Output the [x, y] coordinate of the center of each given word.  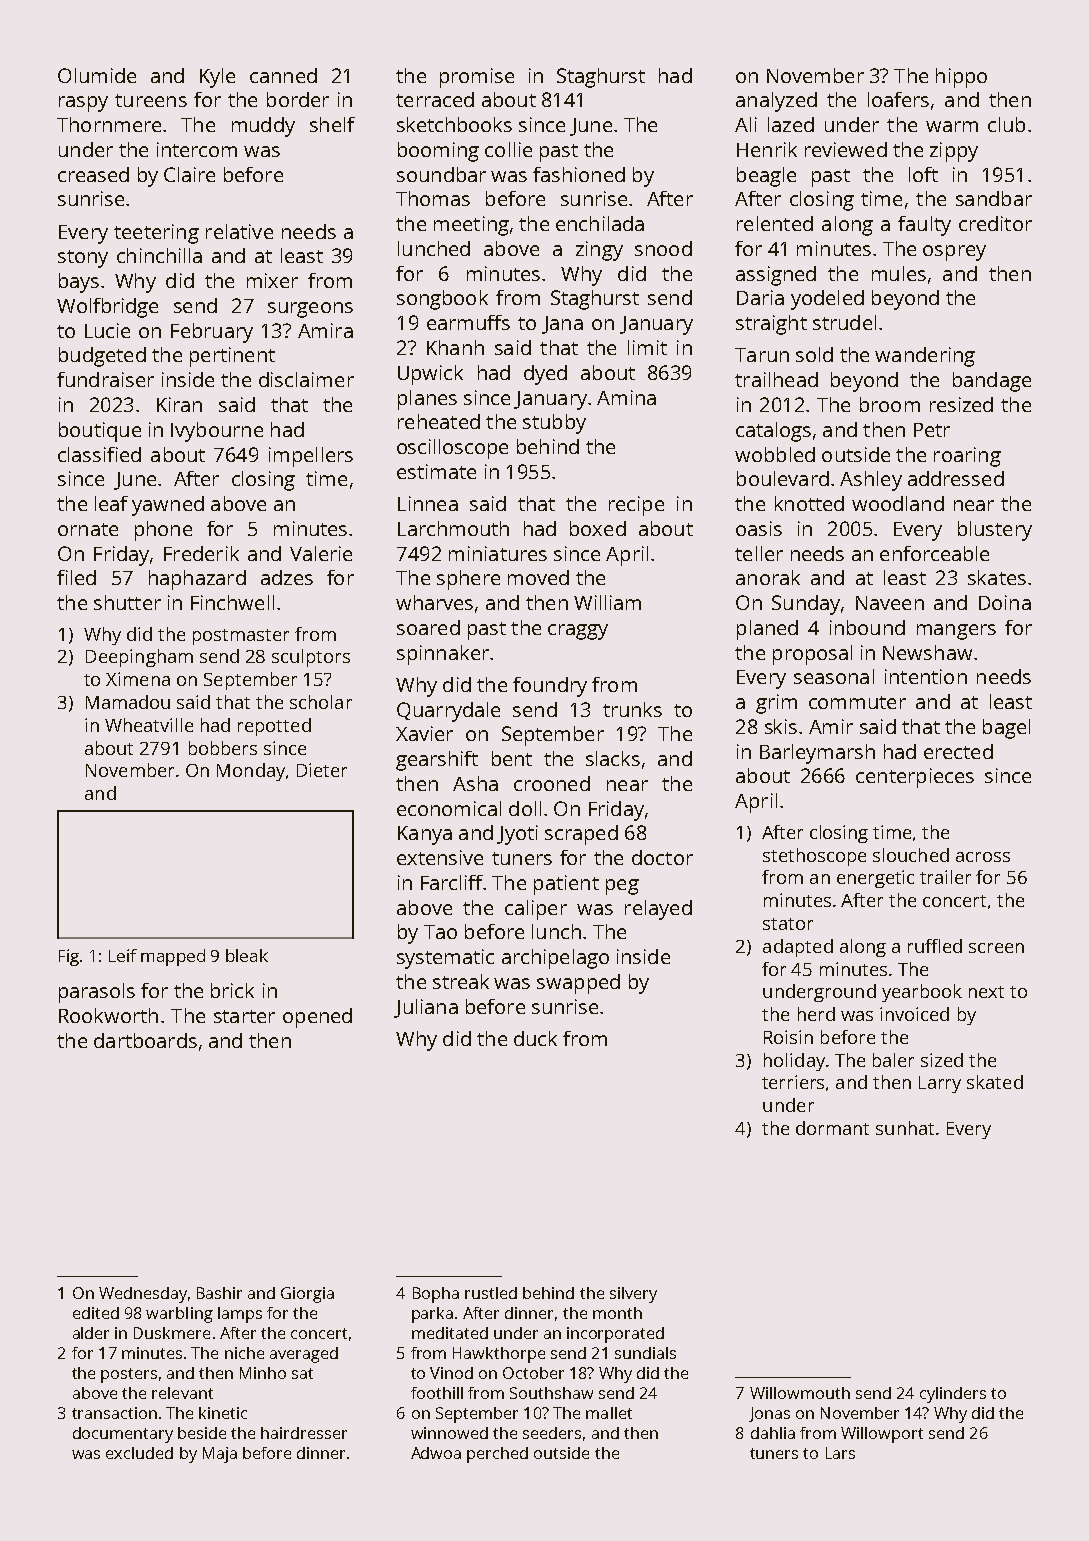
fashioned [579, 174]
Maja [220, 1455]
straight [771, 325]
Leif [123, 955]
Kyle [217, 78]
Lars [840, 1453]
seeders [552, 1433]
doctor [662, 857]
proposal [812, 655]
